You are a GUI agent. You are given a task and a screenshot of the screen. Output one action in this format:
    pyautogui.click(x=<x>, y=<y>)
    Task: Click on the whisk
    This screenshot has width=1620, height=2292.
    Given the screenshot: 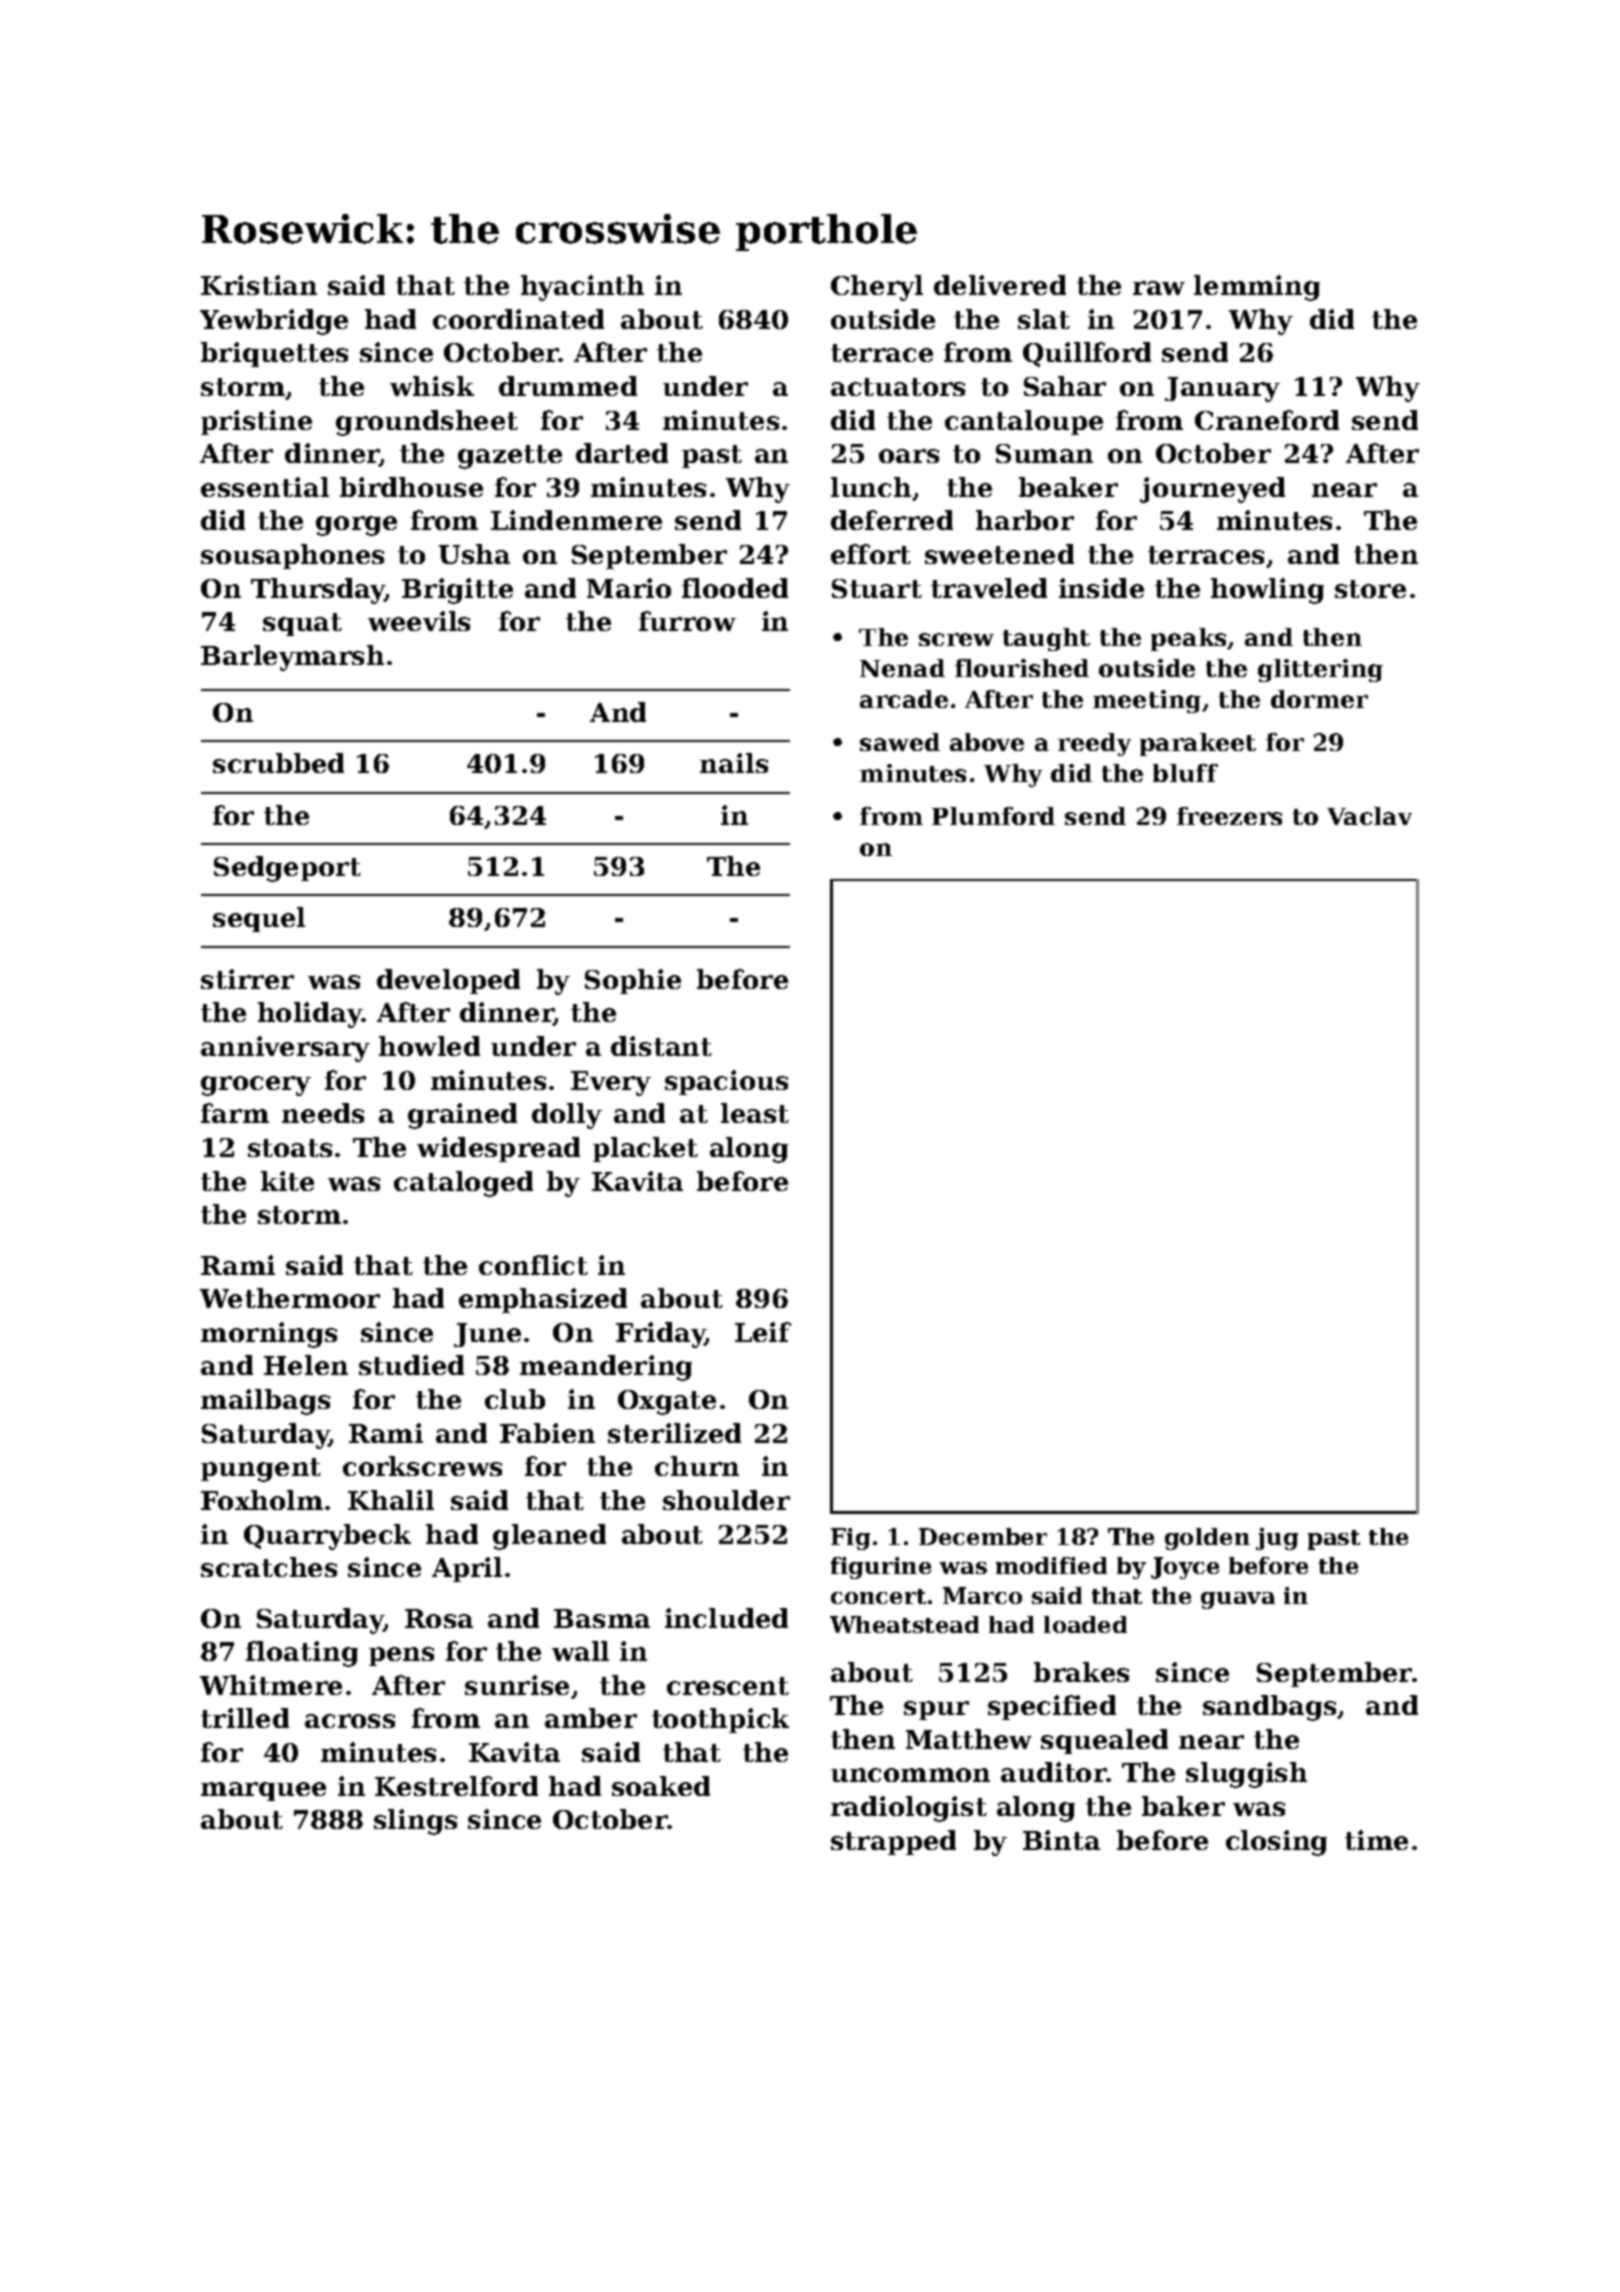 What is the action you would take?
    pyautogui.click(x=432, y=386)
